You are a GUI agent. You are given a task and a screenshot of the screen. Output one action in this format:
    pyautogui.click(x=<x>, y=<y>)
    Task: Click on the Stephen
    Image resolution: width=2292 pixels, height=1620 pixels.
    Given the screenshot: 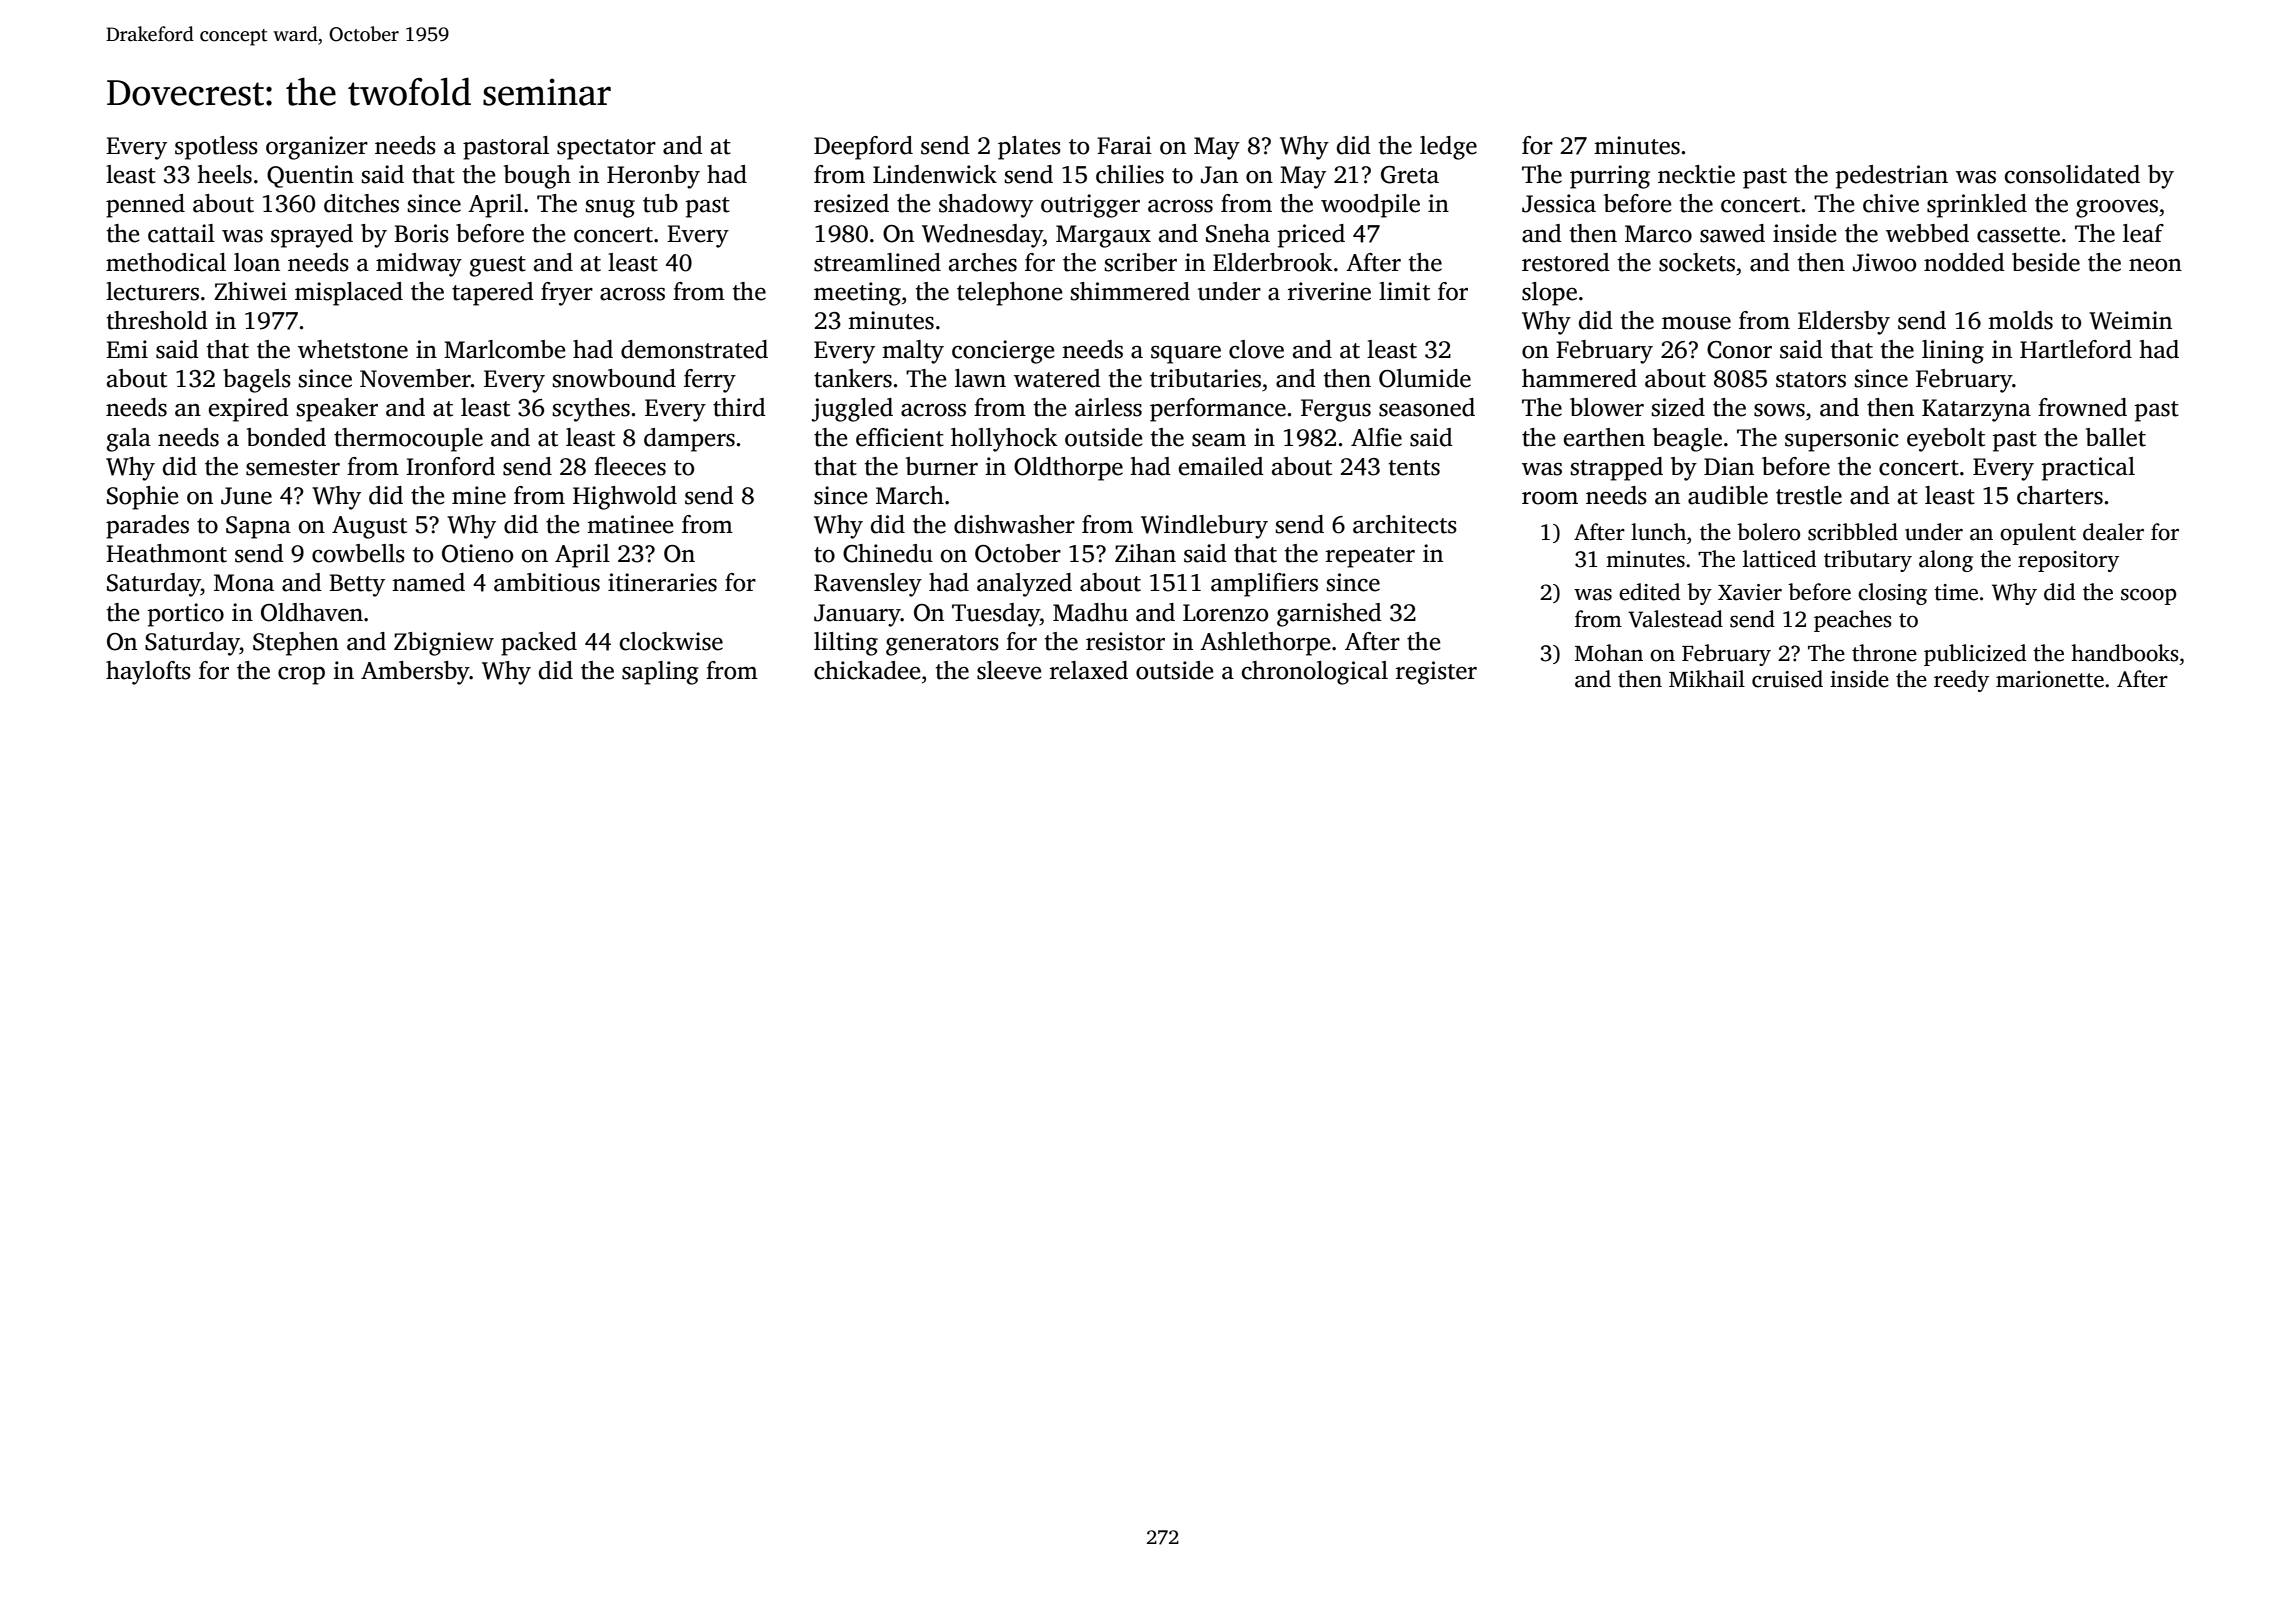 What is the action you would take?
    pyautogui.click(x=296, y=644)
